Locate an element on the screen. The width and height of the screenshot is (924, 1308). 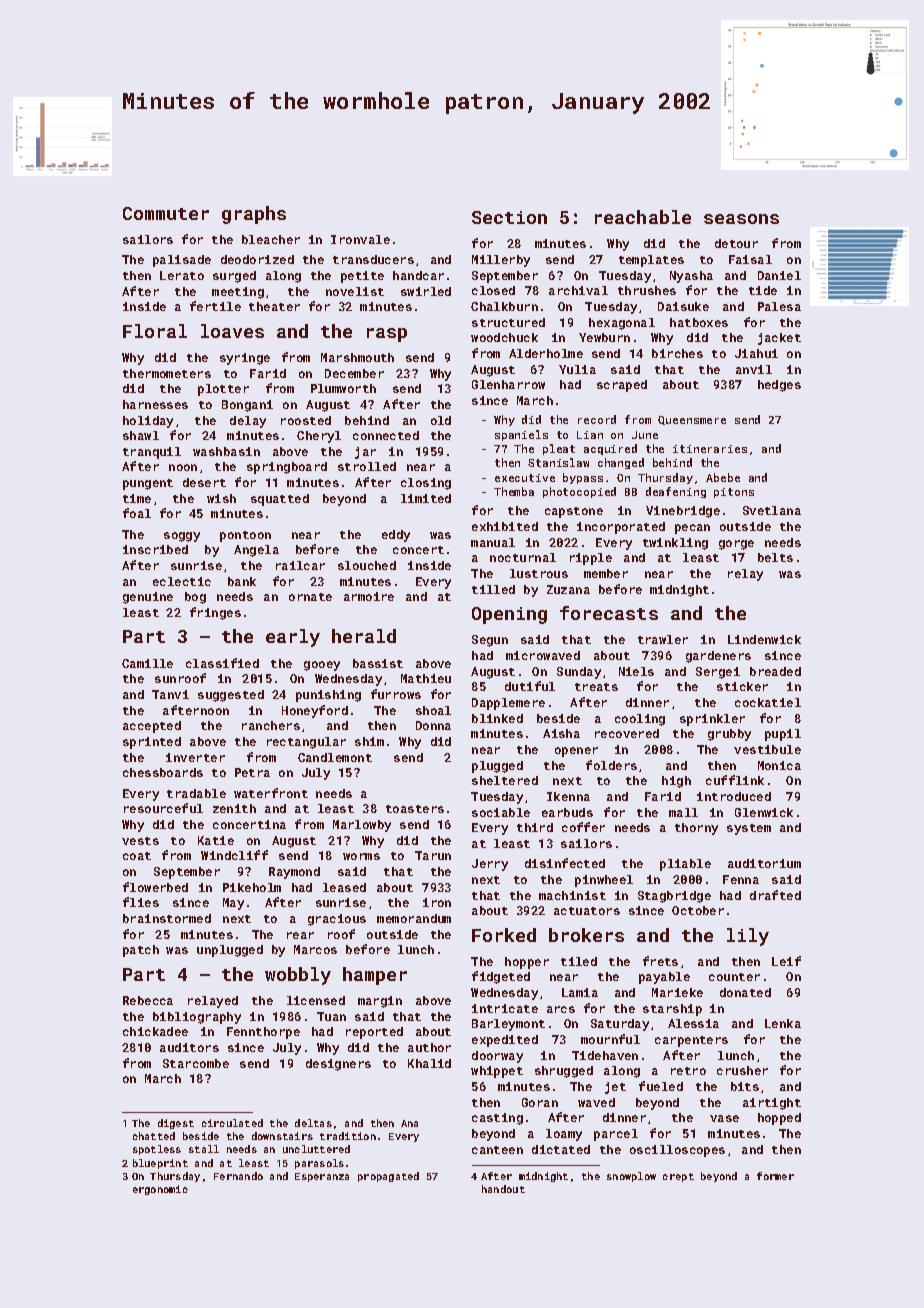
washbasin is located at coordinates (226, 451).
